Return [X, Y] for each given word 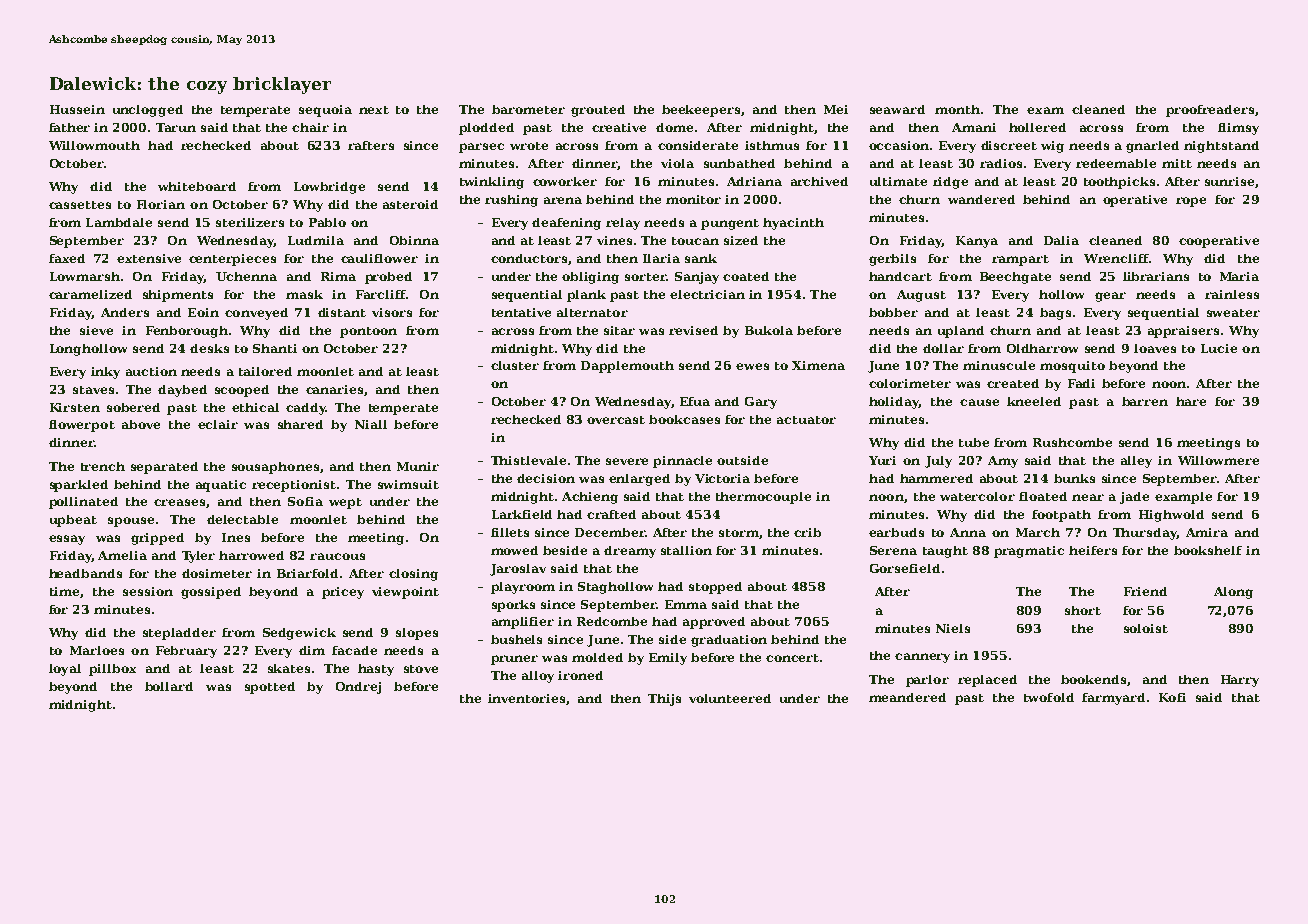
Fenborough [187, 332]
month [957, 109]
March [1038, 532]
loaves [1155, 348]
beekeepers [701, 111]
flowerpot [82, 426]
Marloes [97, 650]
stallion [686, 550]
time [64, 591]
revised [693, 330]
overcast [616, 420]
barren [1145, 401]
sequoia [325, 111]
